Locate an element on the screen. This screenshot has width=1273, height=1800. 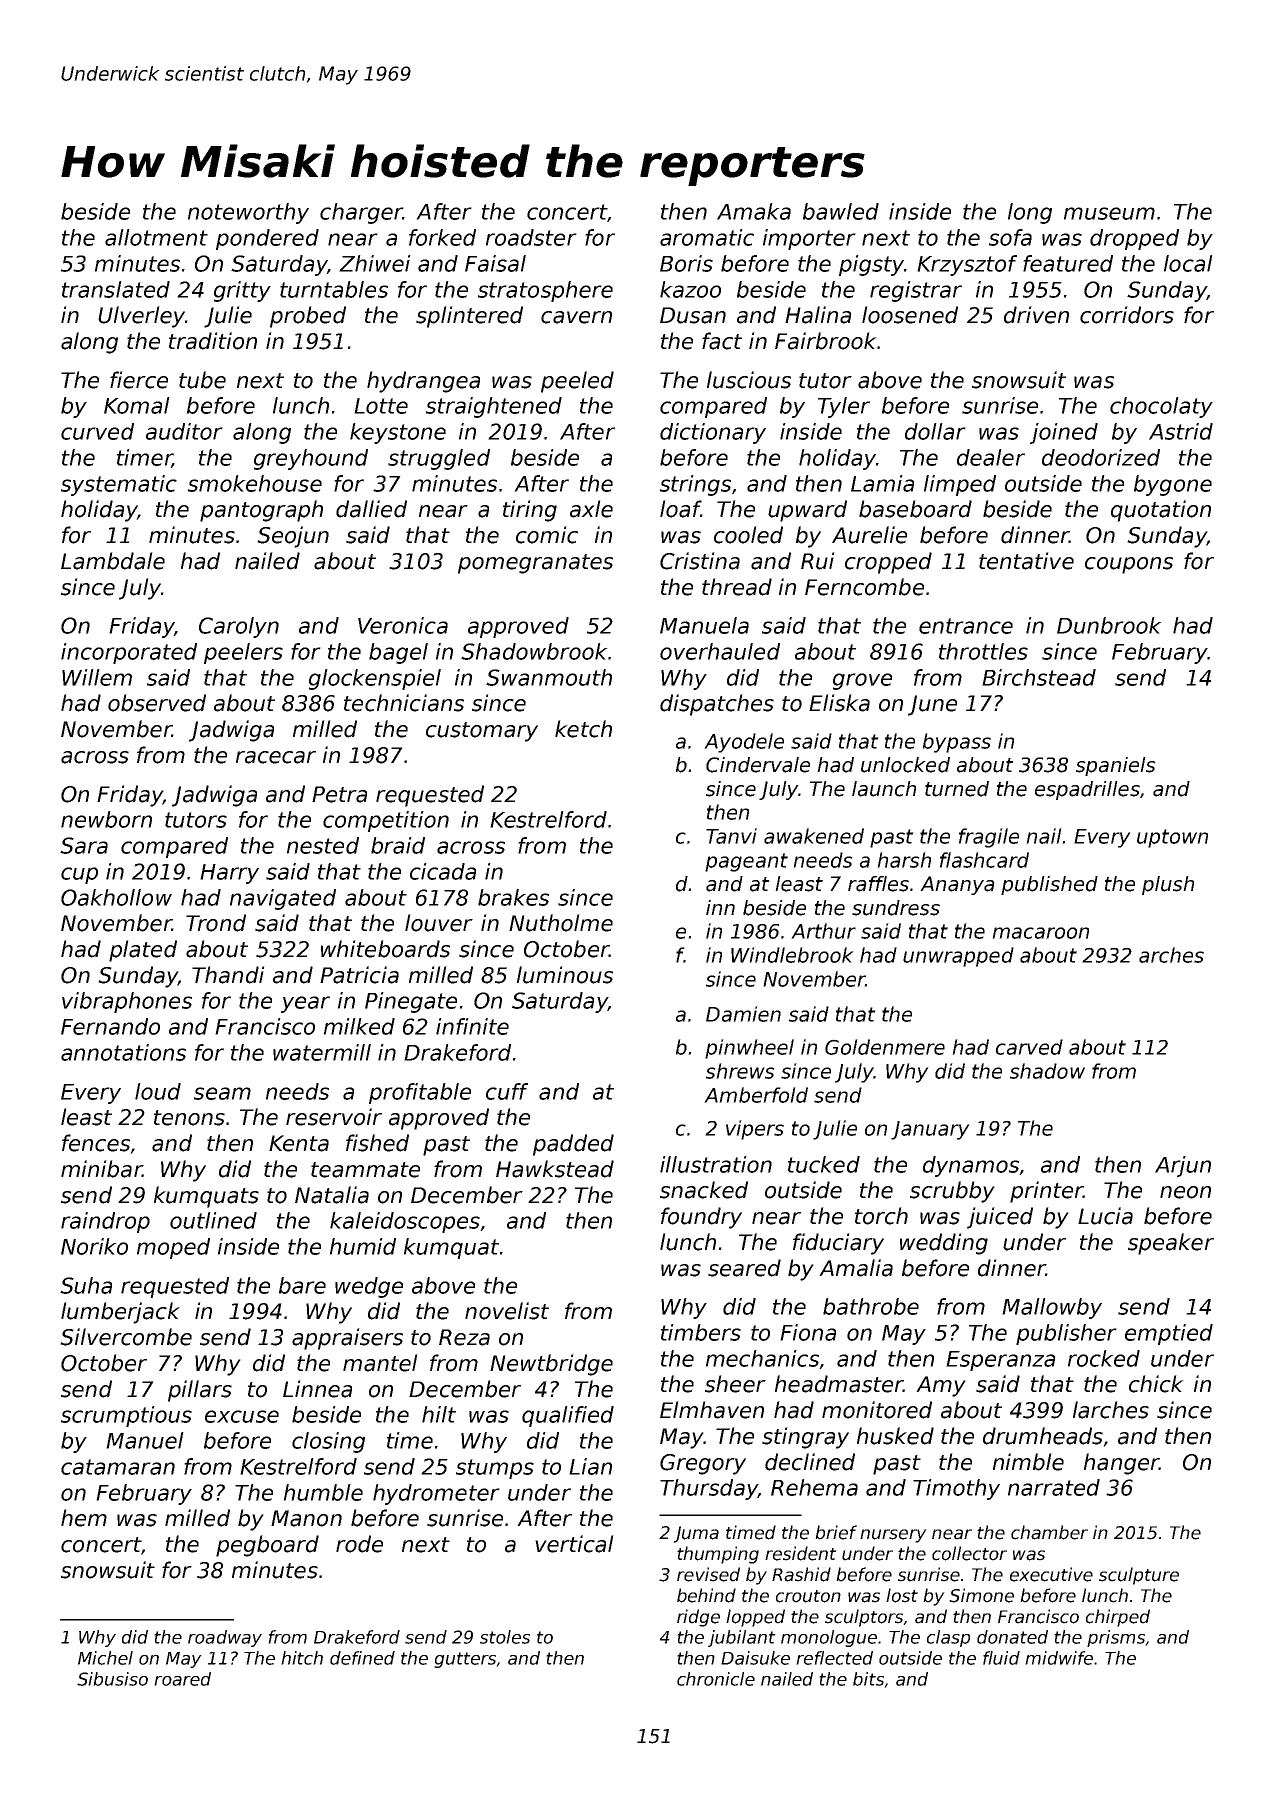
allotment is located at coordinates (156, 237).
